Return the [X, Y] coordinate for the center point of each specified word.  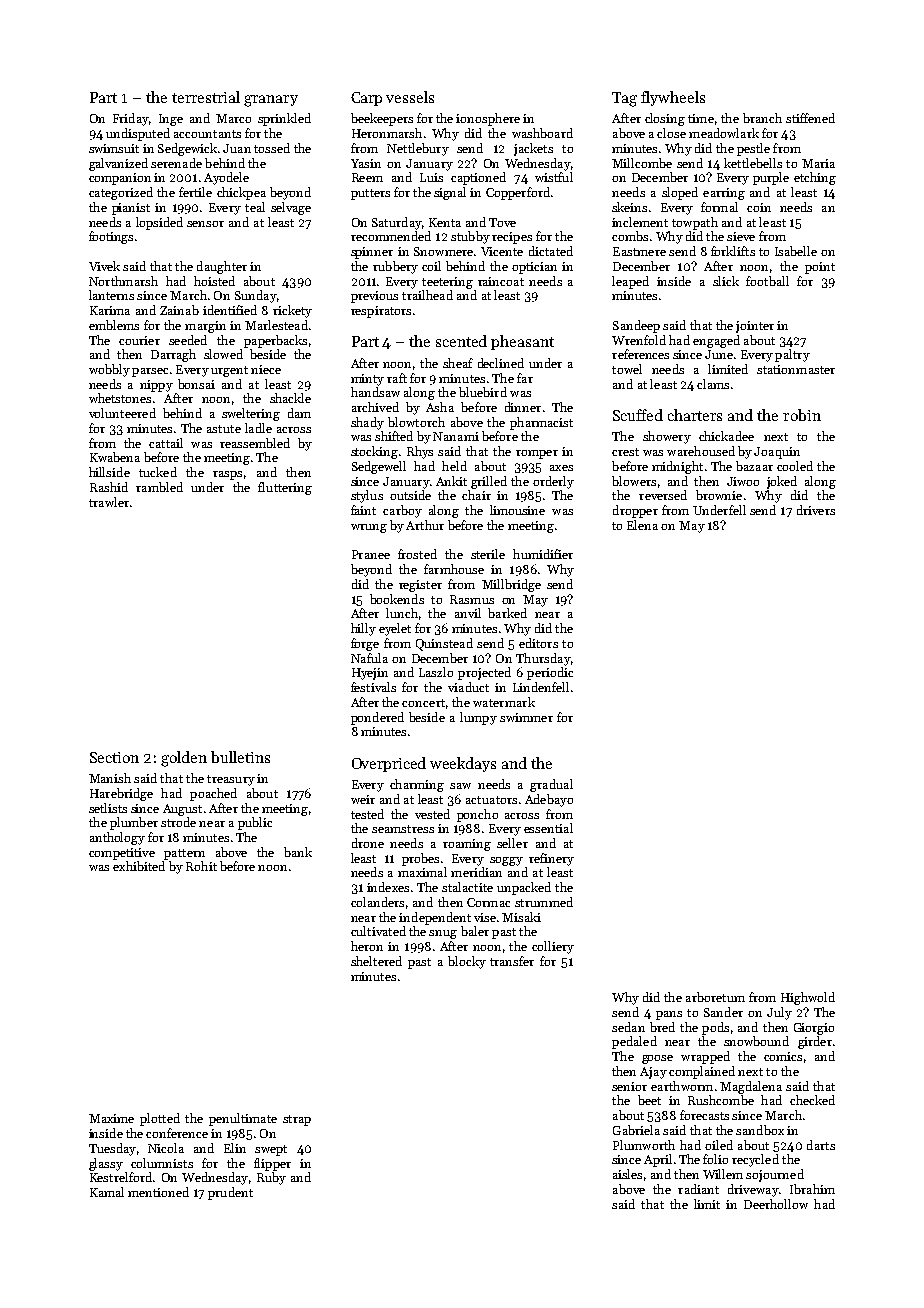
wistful [554, 177]
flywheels [673, 98]
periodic [550, 673]
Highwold [808, 998]
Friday [131, 119]
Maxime [111, 1118]
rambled [159, 487]
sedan [628, 1027]
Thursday [543, 659]
